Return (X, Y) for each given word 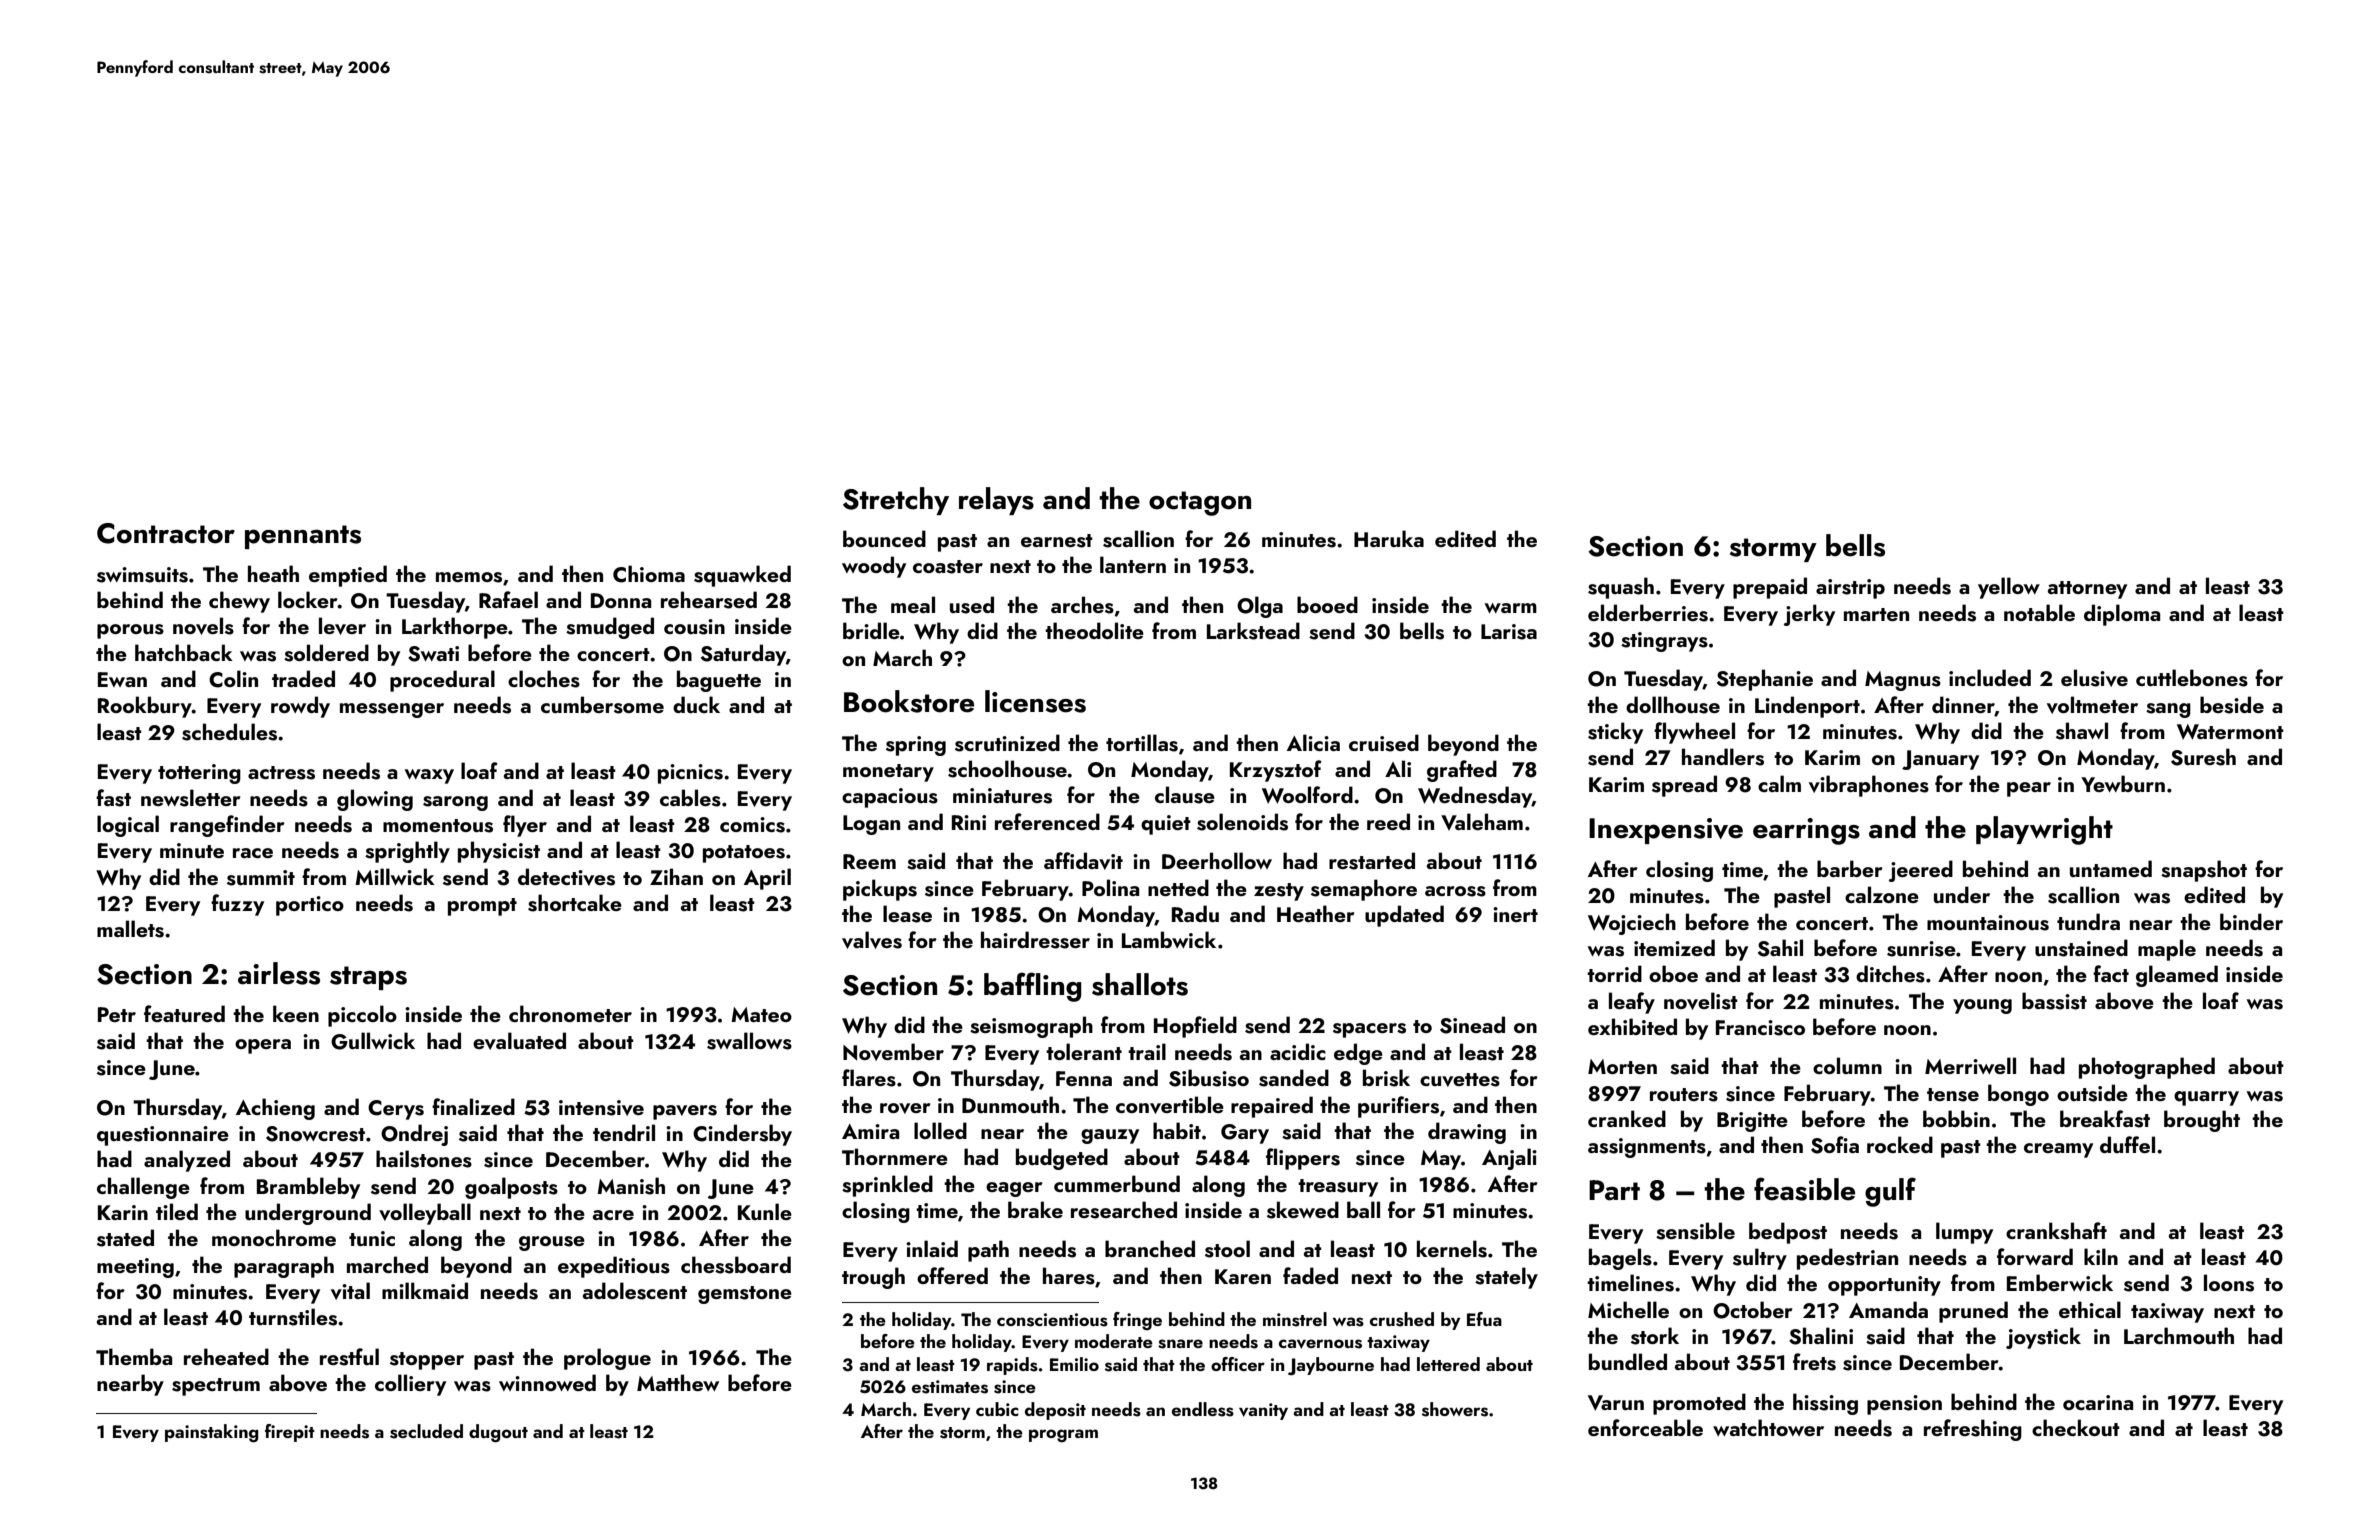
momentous (438, 826)
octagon (1200, 503)
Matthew (678, 1382)
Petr (117, 1014)
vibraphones (1869, 786)
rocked (1900, 1144)
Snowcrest (315, 1134)
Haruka (1389, 538)
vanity (1263, 1411)
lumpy (1964, 1233)
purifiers (1398, 1107)
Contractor (166, 533)
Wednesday (1475, 797)
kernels (1452, 1249)
